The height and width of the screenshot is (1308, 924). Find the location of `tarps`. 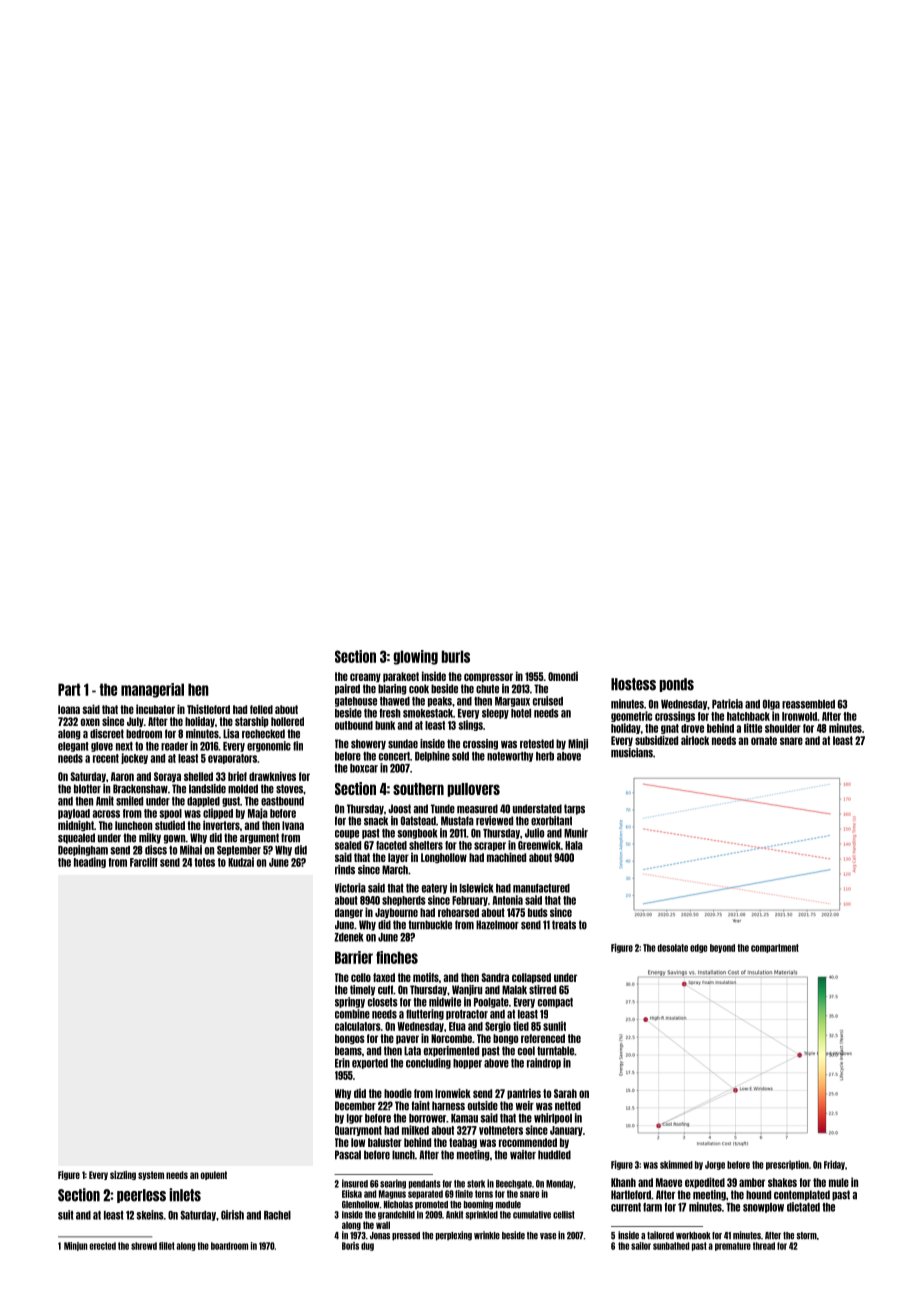

tarps is located at coordinates (574, 809).
